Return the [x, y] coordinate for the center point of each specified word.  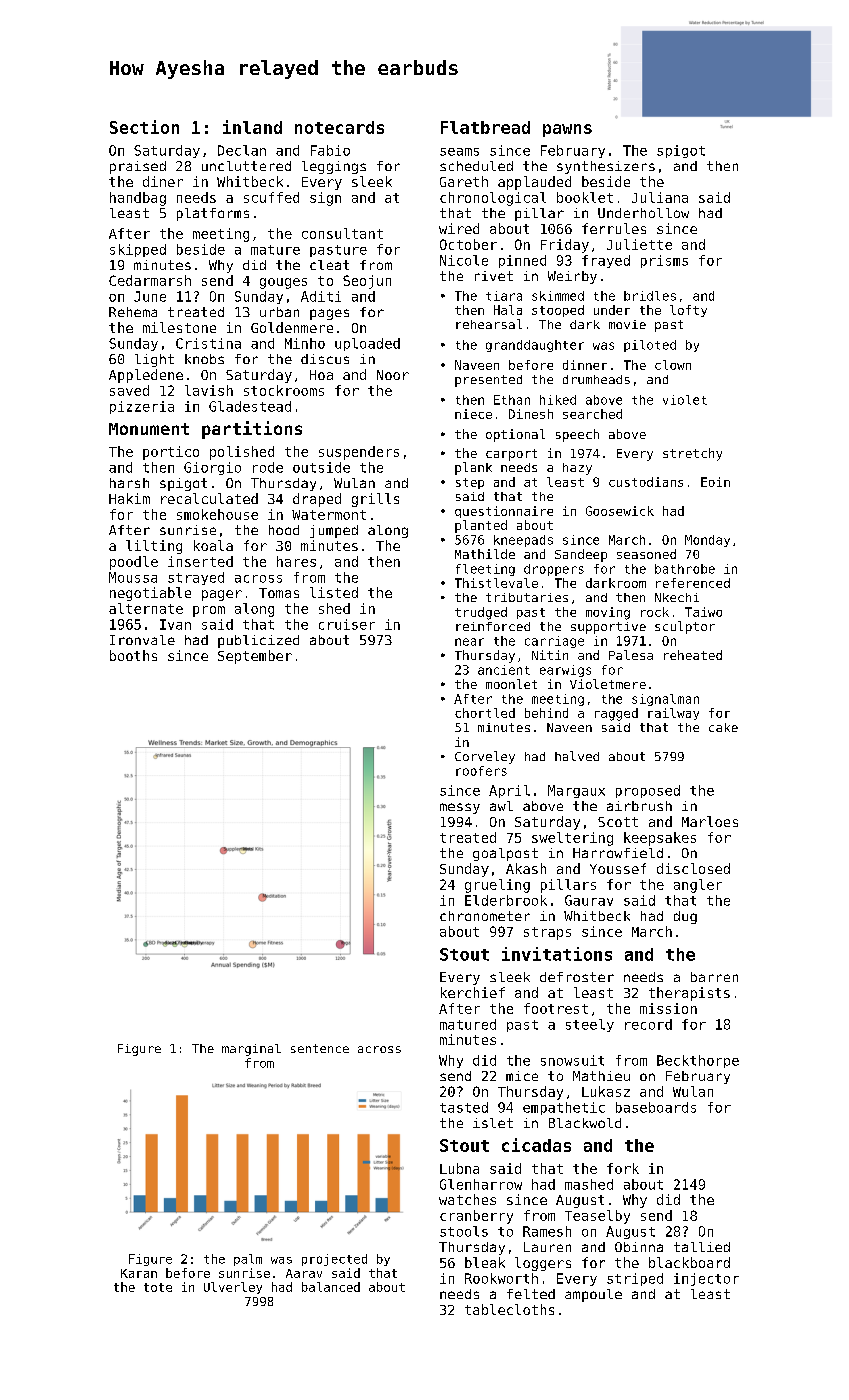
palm [248, 1260]
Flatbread [485, 127]
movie [627, 324]
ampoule [593, 1295]
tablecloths [509, 1309]
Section [144, 127]
